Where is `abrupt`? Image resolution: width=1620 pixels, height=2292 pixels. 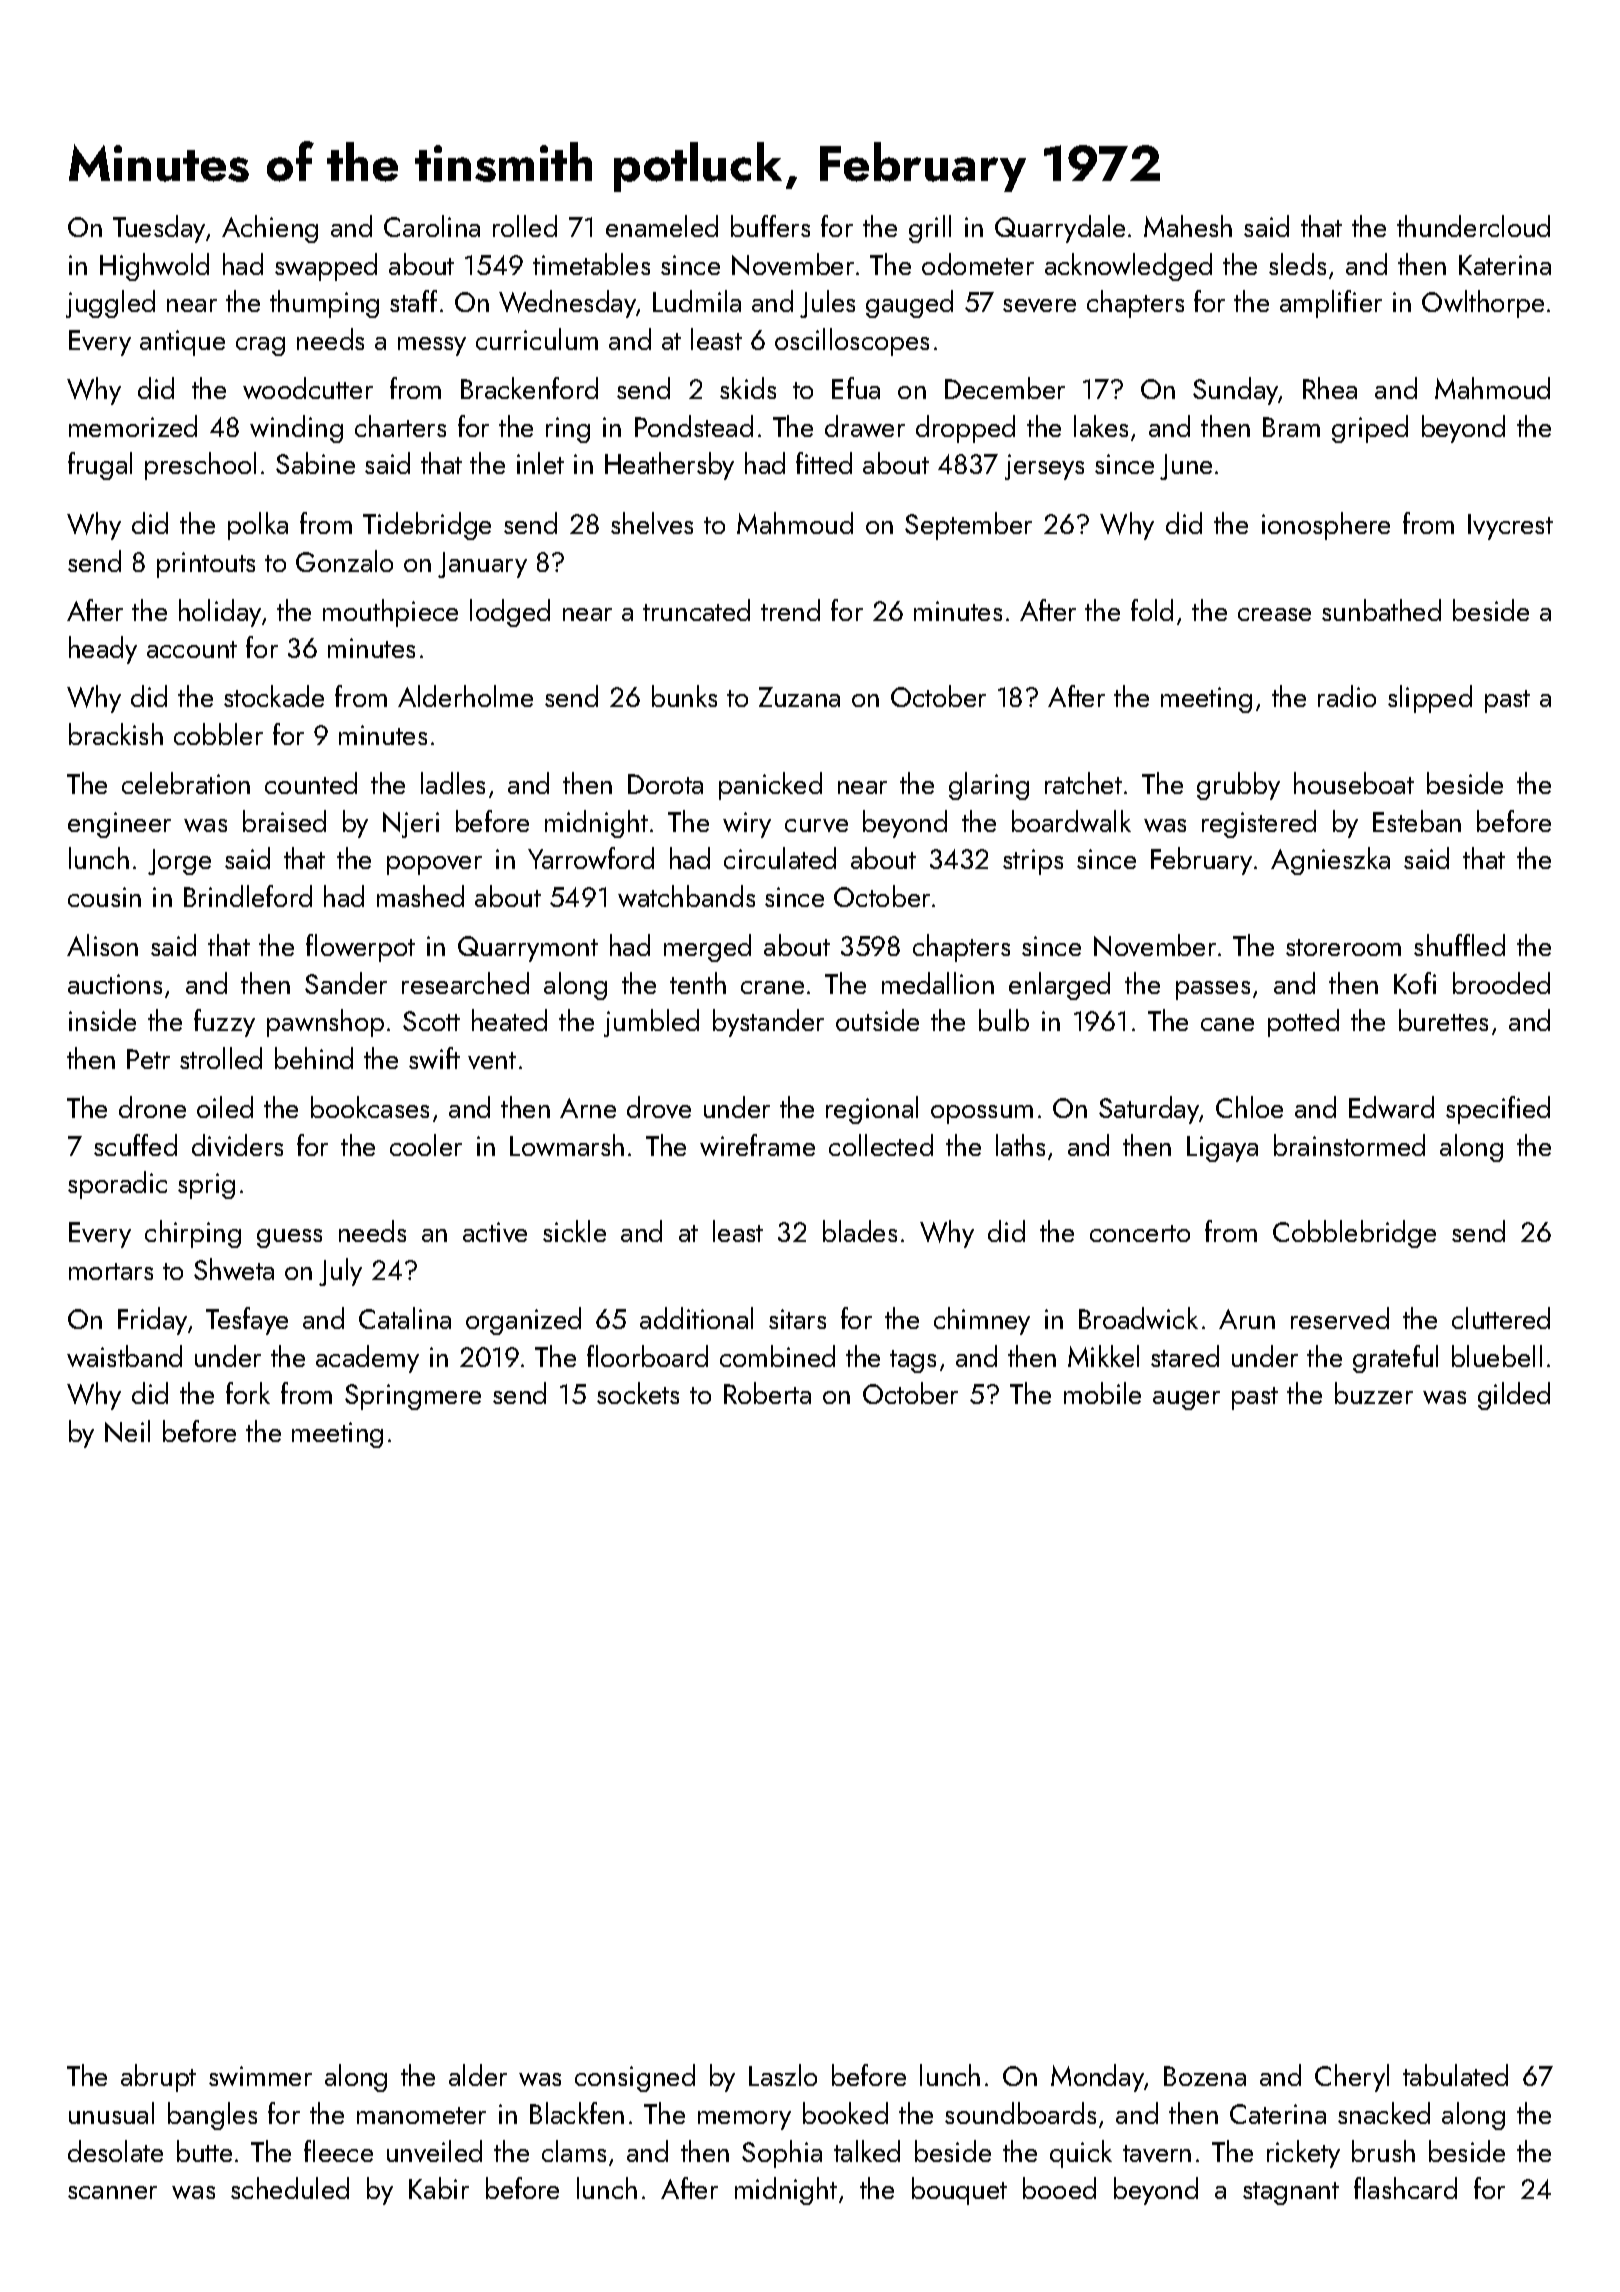 abrupt is located at coordinates (158, 2078).
